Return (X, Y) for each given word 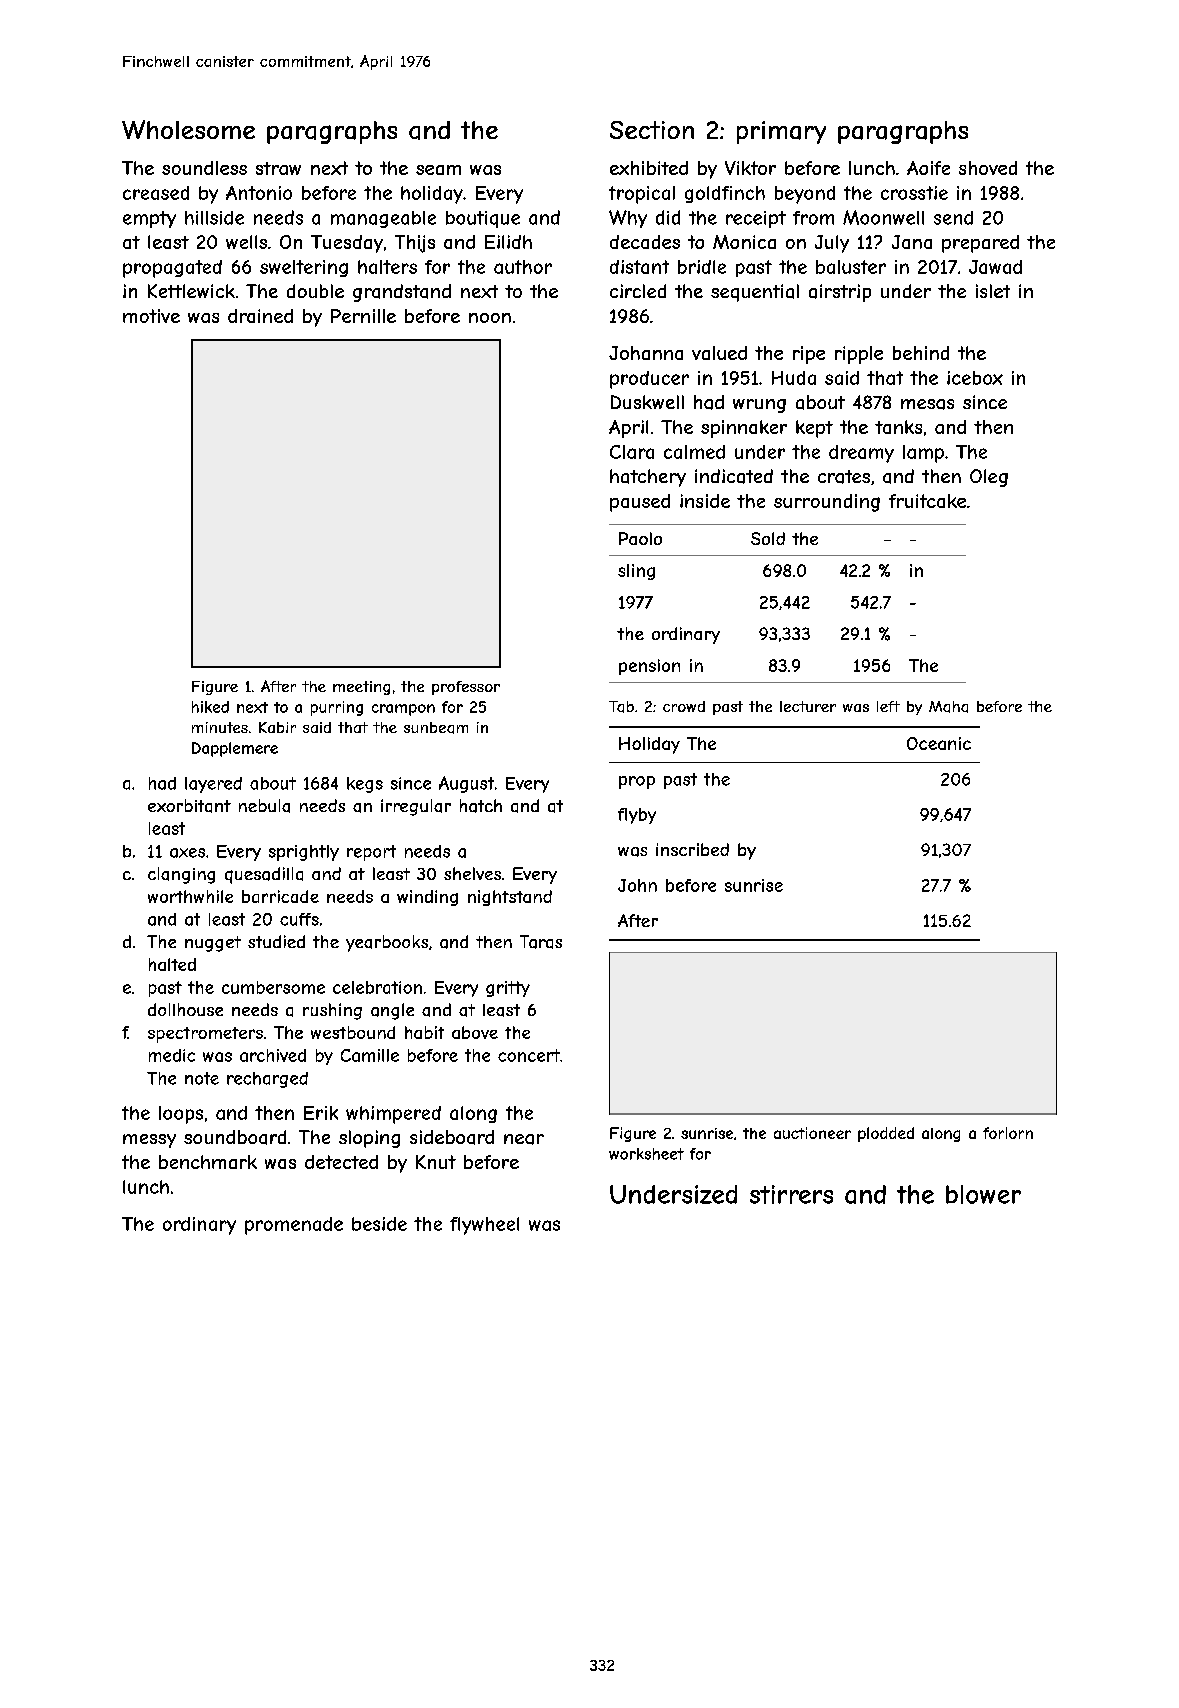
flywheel (484, 1226)
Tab (621, 707)
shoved (988, 168)
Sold (768, 538)
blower (983, 1194)
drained (260, 316)
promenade (294, 1226)
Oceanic (939, 743)
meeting (361, 688)
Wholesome (188, 129)
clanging (181, 875)
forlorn (1008, 1133)
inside (705, 501)
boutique (483, 219)
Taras (541, 942)
